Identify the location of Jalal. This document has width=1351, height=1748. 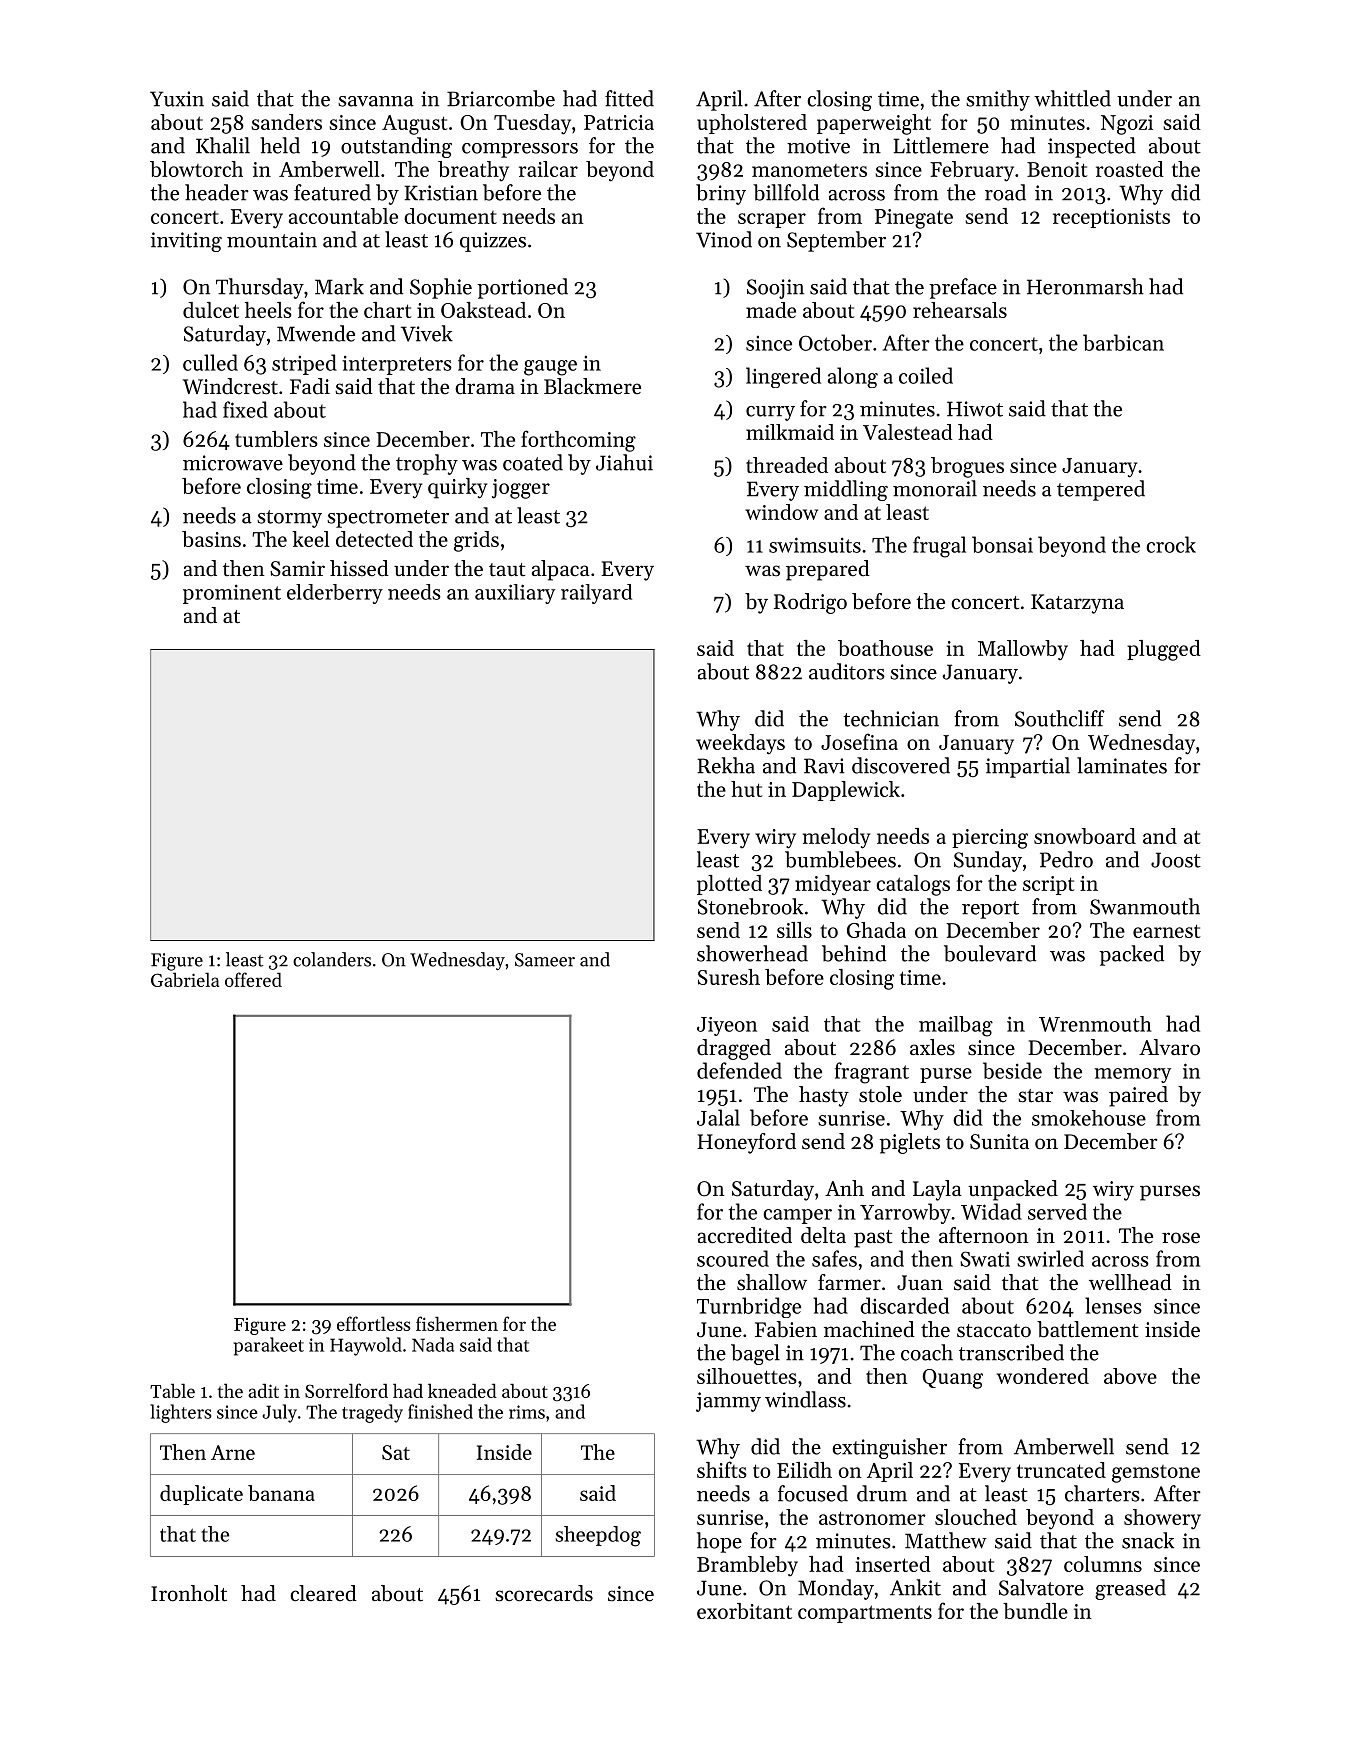
(718, 1117).
